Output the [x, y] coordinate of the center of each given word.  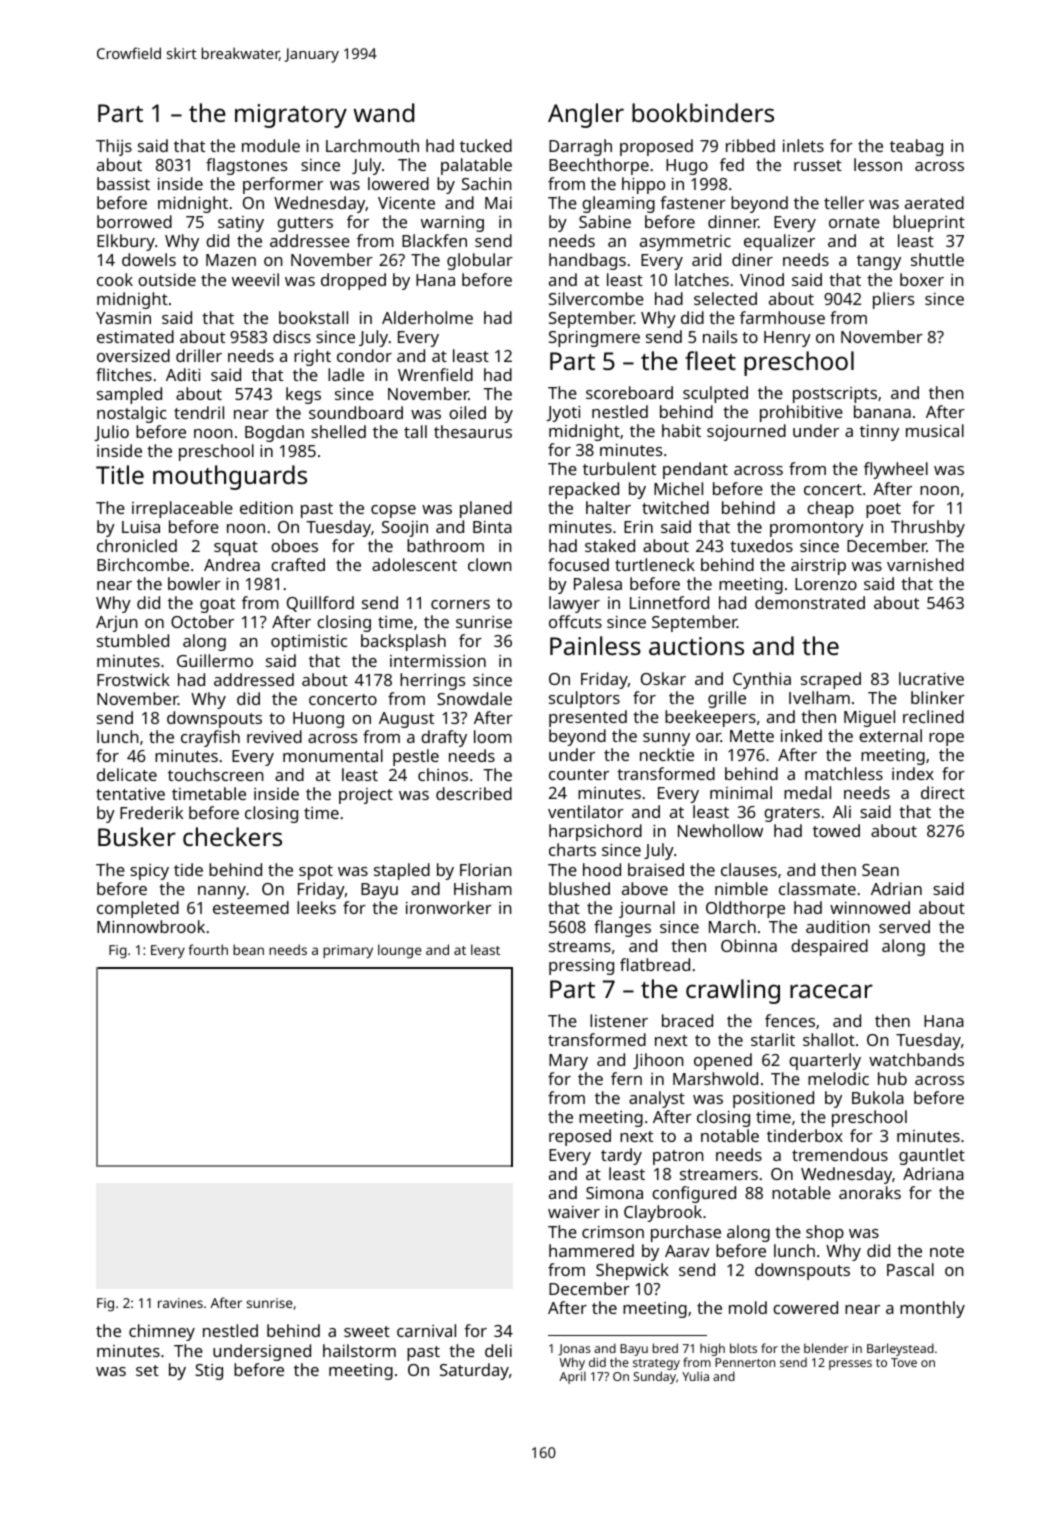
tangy [879, 262]
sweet [367, 1331]
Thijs [114, 147]
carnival [426, 1330]
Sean [880, 870]
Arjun [117, 624]
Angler [586, 115]
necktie [667, 754]
